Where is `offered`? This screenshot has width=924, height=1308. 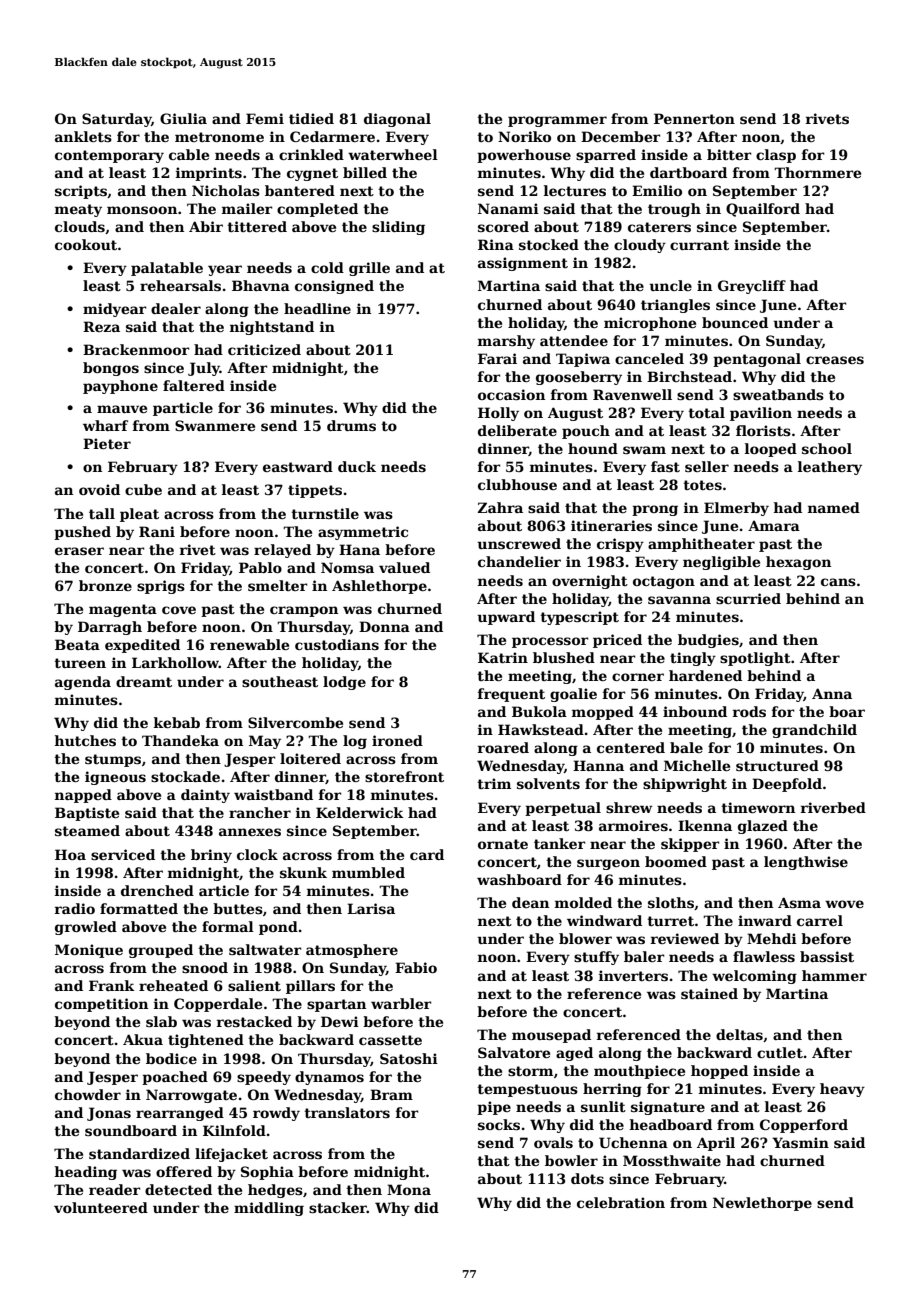 offered is located at coordinates (184, 1171).
